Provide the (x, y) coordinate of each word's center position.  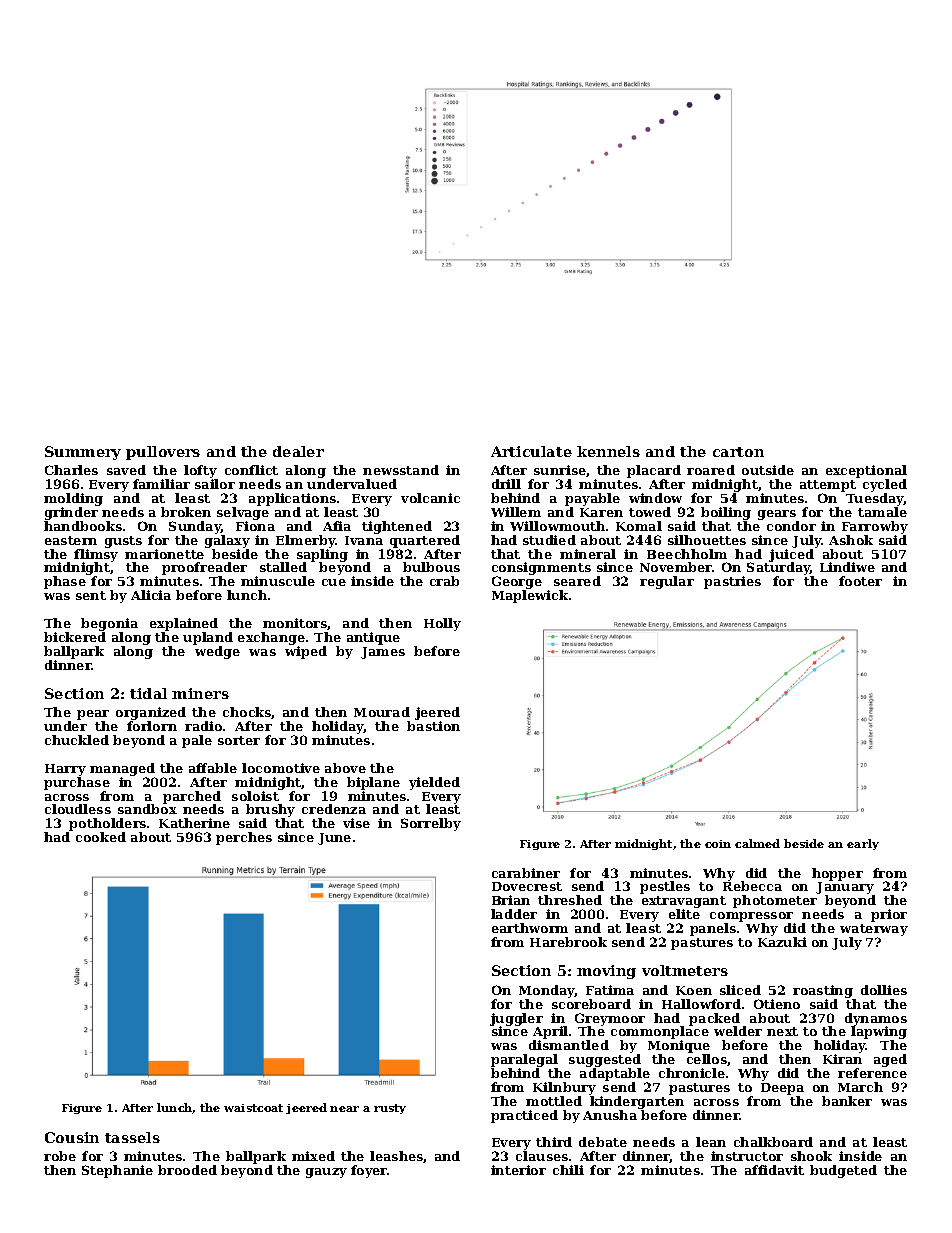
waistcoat (253, 1108)
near (344, 1109)
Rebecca (752, 886)
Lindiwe (847, 567)
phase (65, 582)
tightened (397, 527)
